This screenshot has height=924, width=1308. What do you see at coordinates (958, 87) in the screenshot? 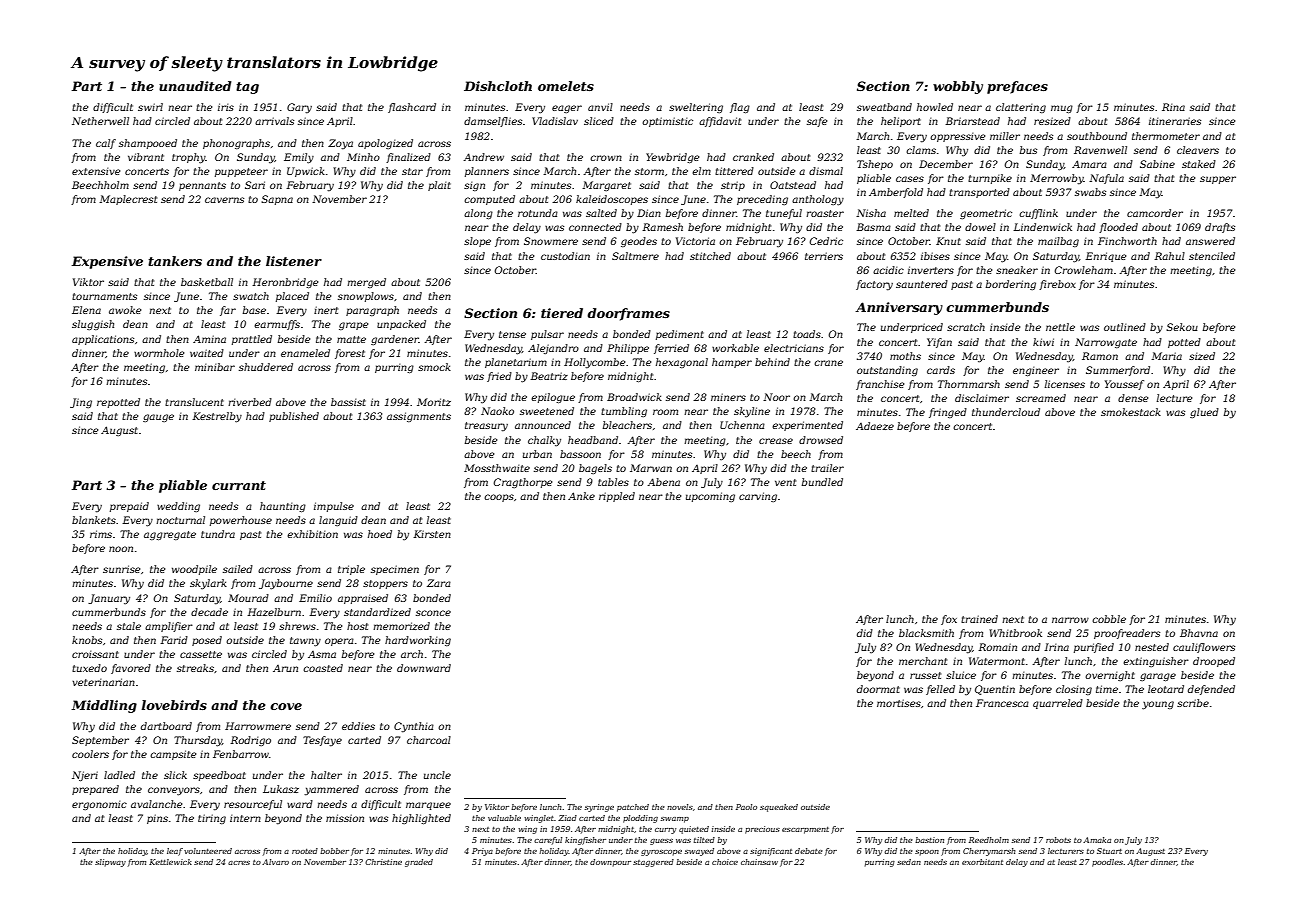
I see `wobbly` at bounding box center [958, 87].
